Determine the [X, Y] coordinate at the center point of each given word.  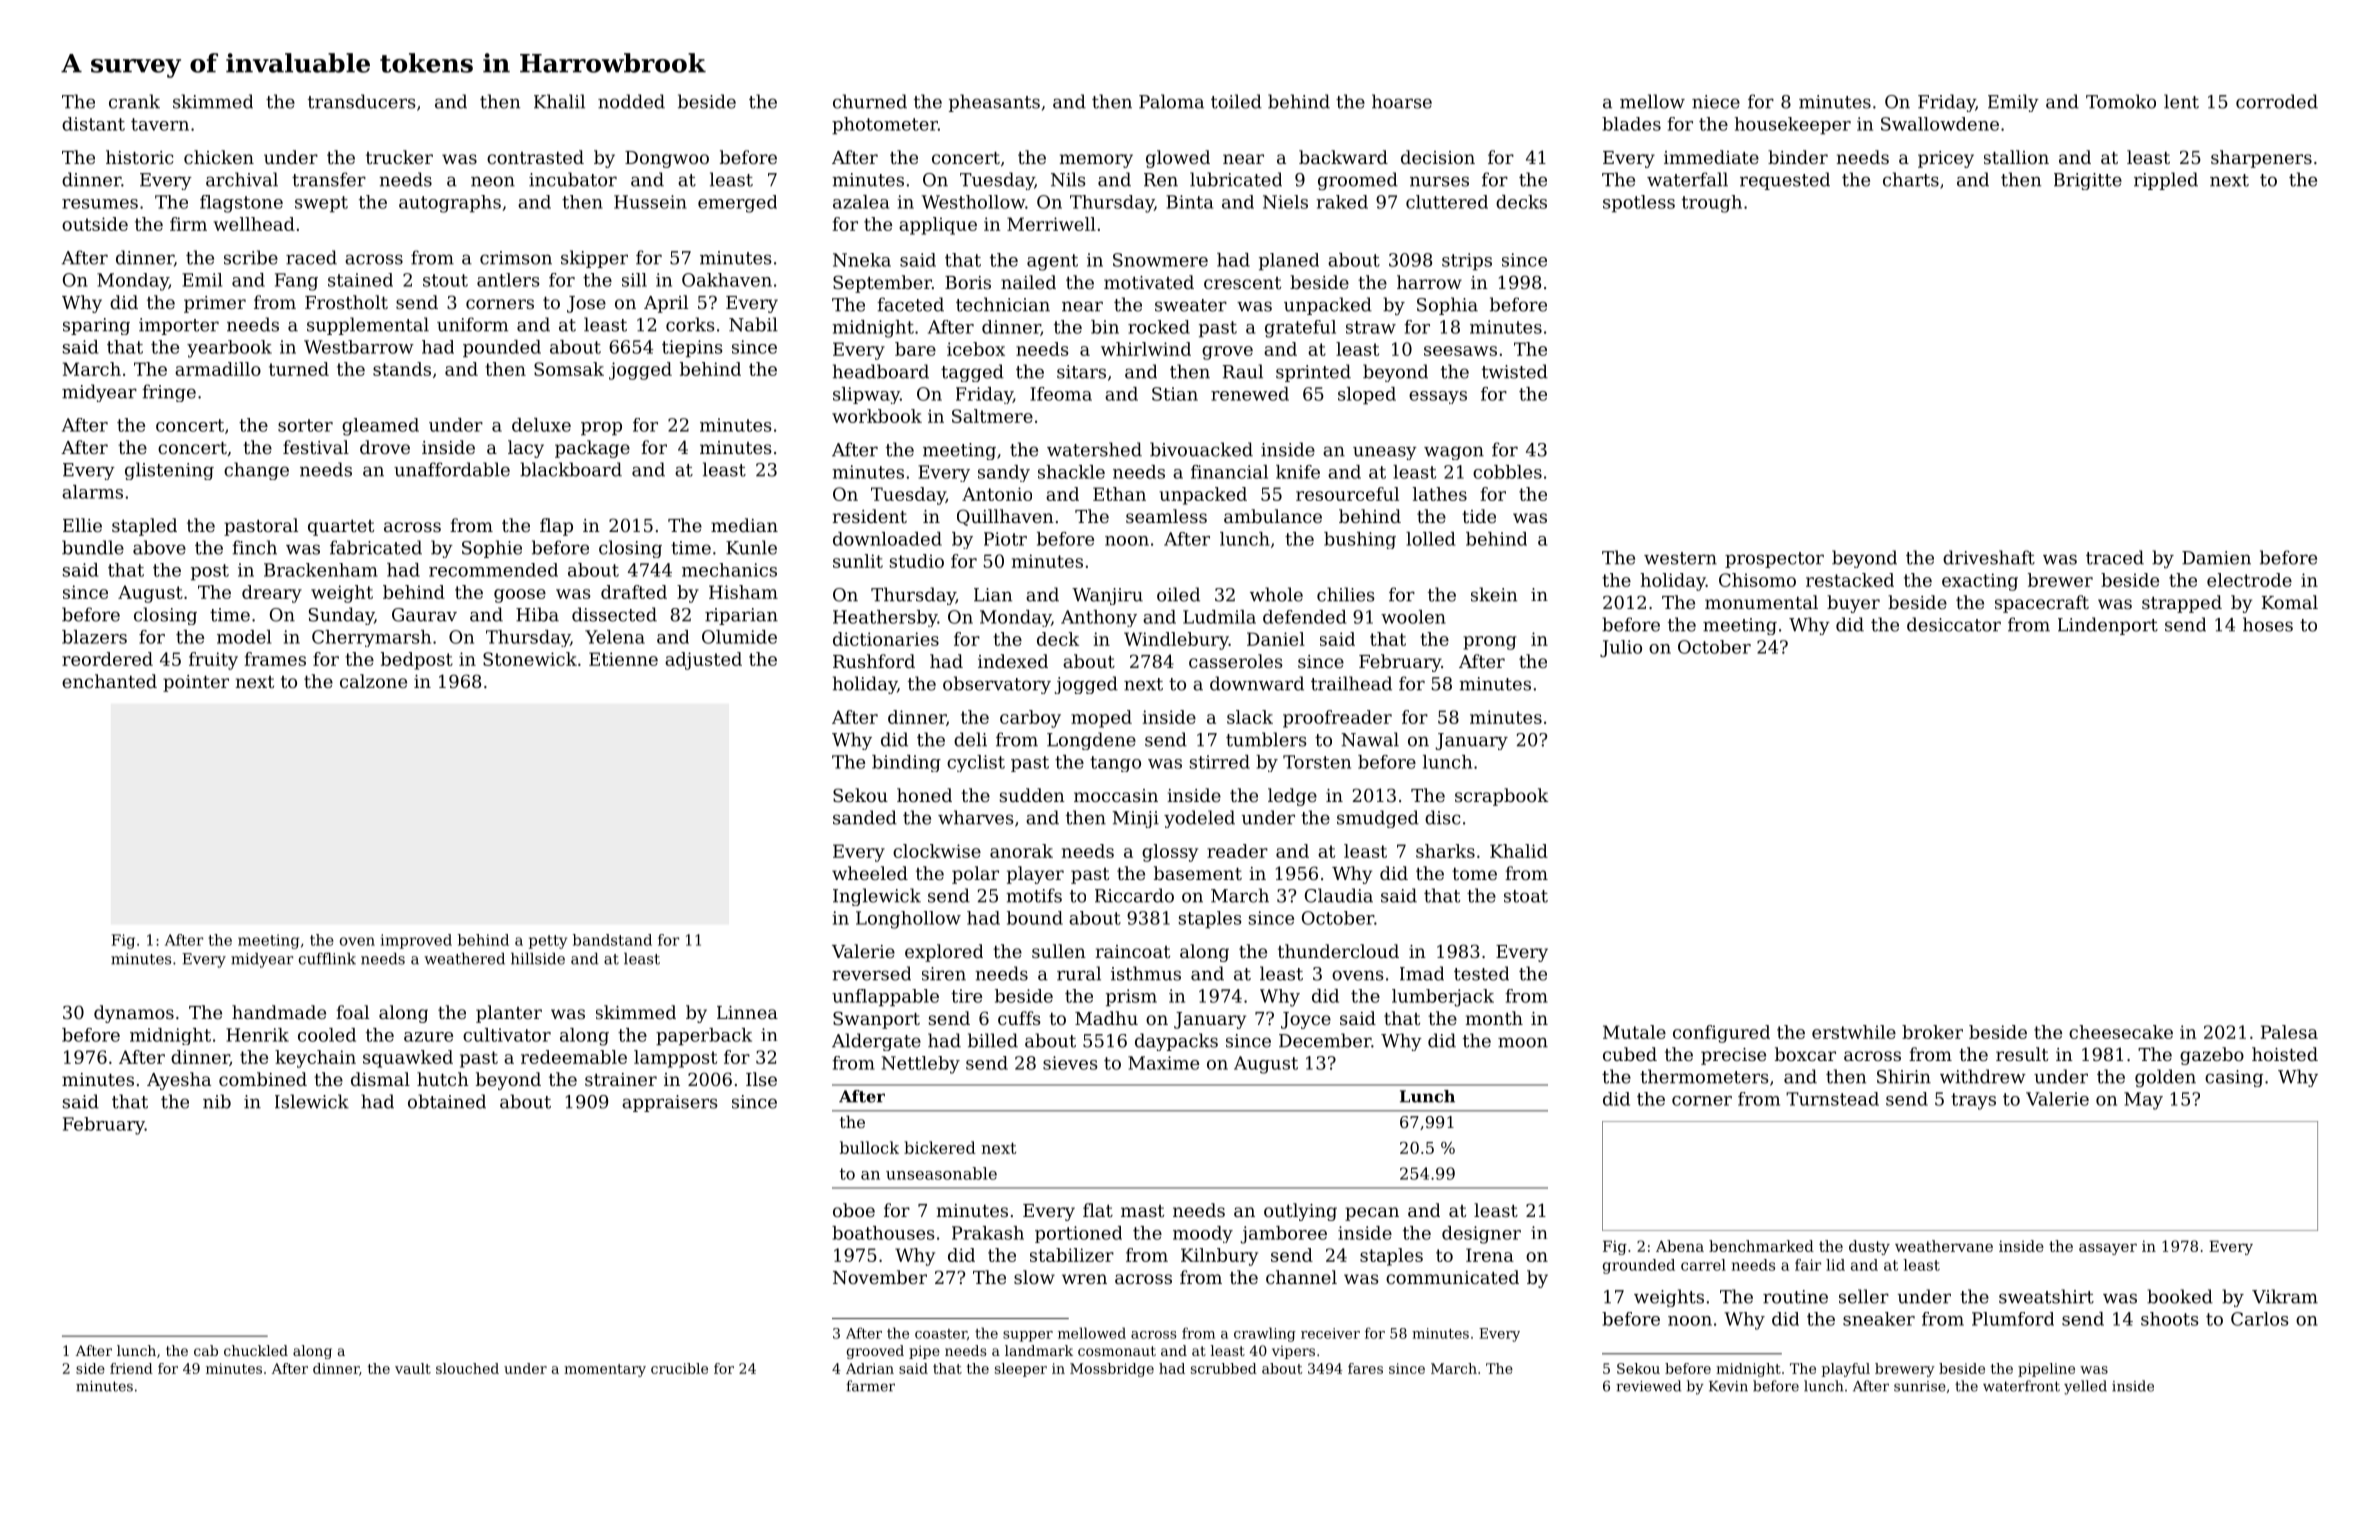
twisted [1515, 371]
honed [924, 795]
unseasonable [941, 1173]
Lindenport [2108, 626]
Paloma [1171, 101]
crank [134, 101]
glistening [169, 471]
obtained [447, 1101]
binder [1798, 157]
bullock [869, 1147]
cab [206, 1350]
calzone [373, 681]
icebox [976, 349]
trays [1973, 1101]
